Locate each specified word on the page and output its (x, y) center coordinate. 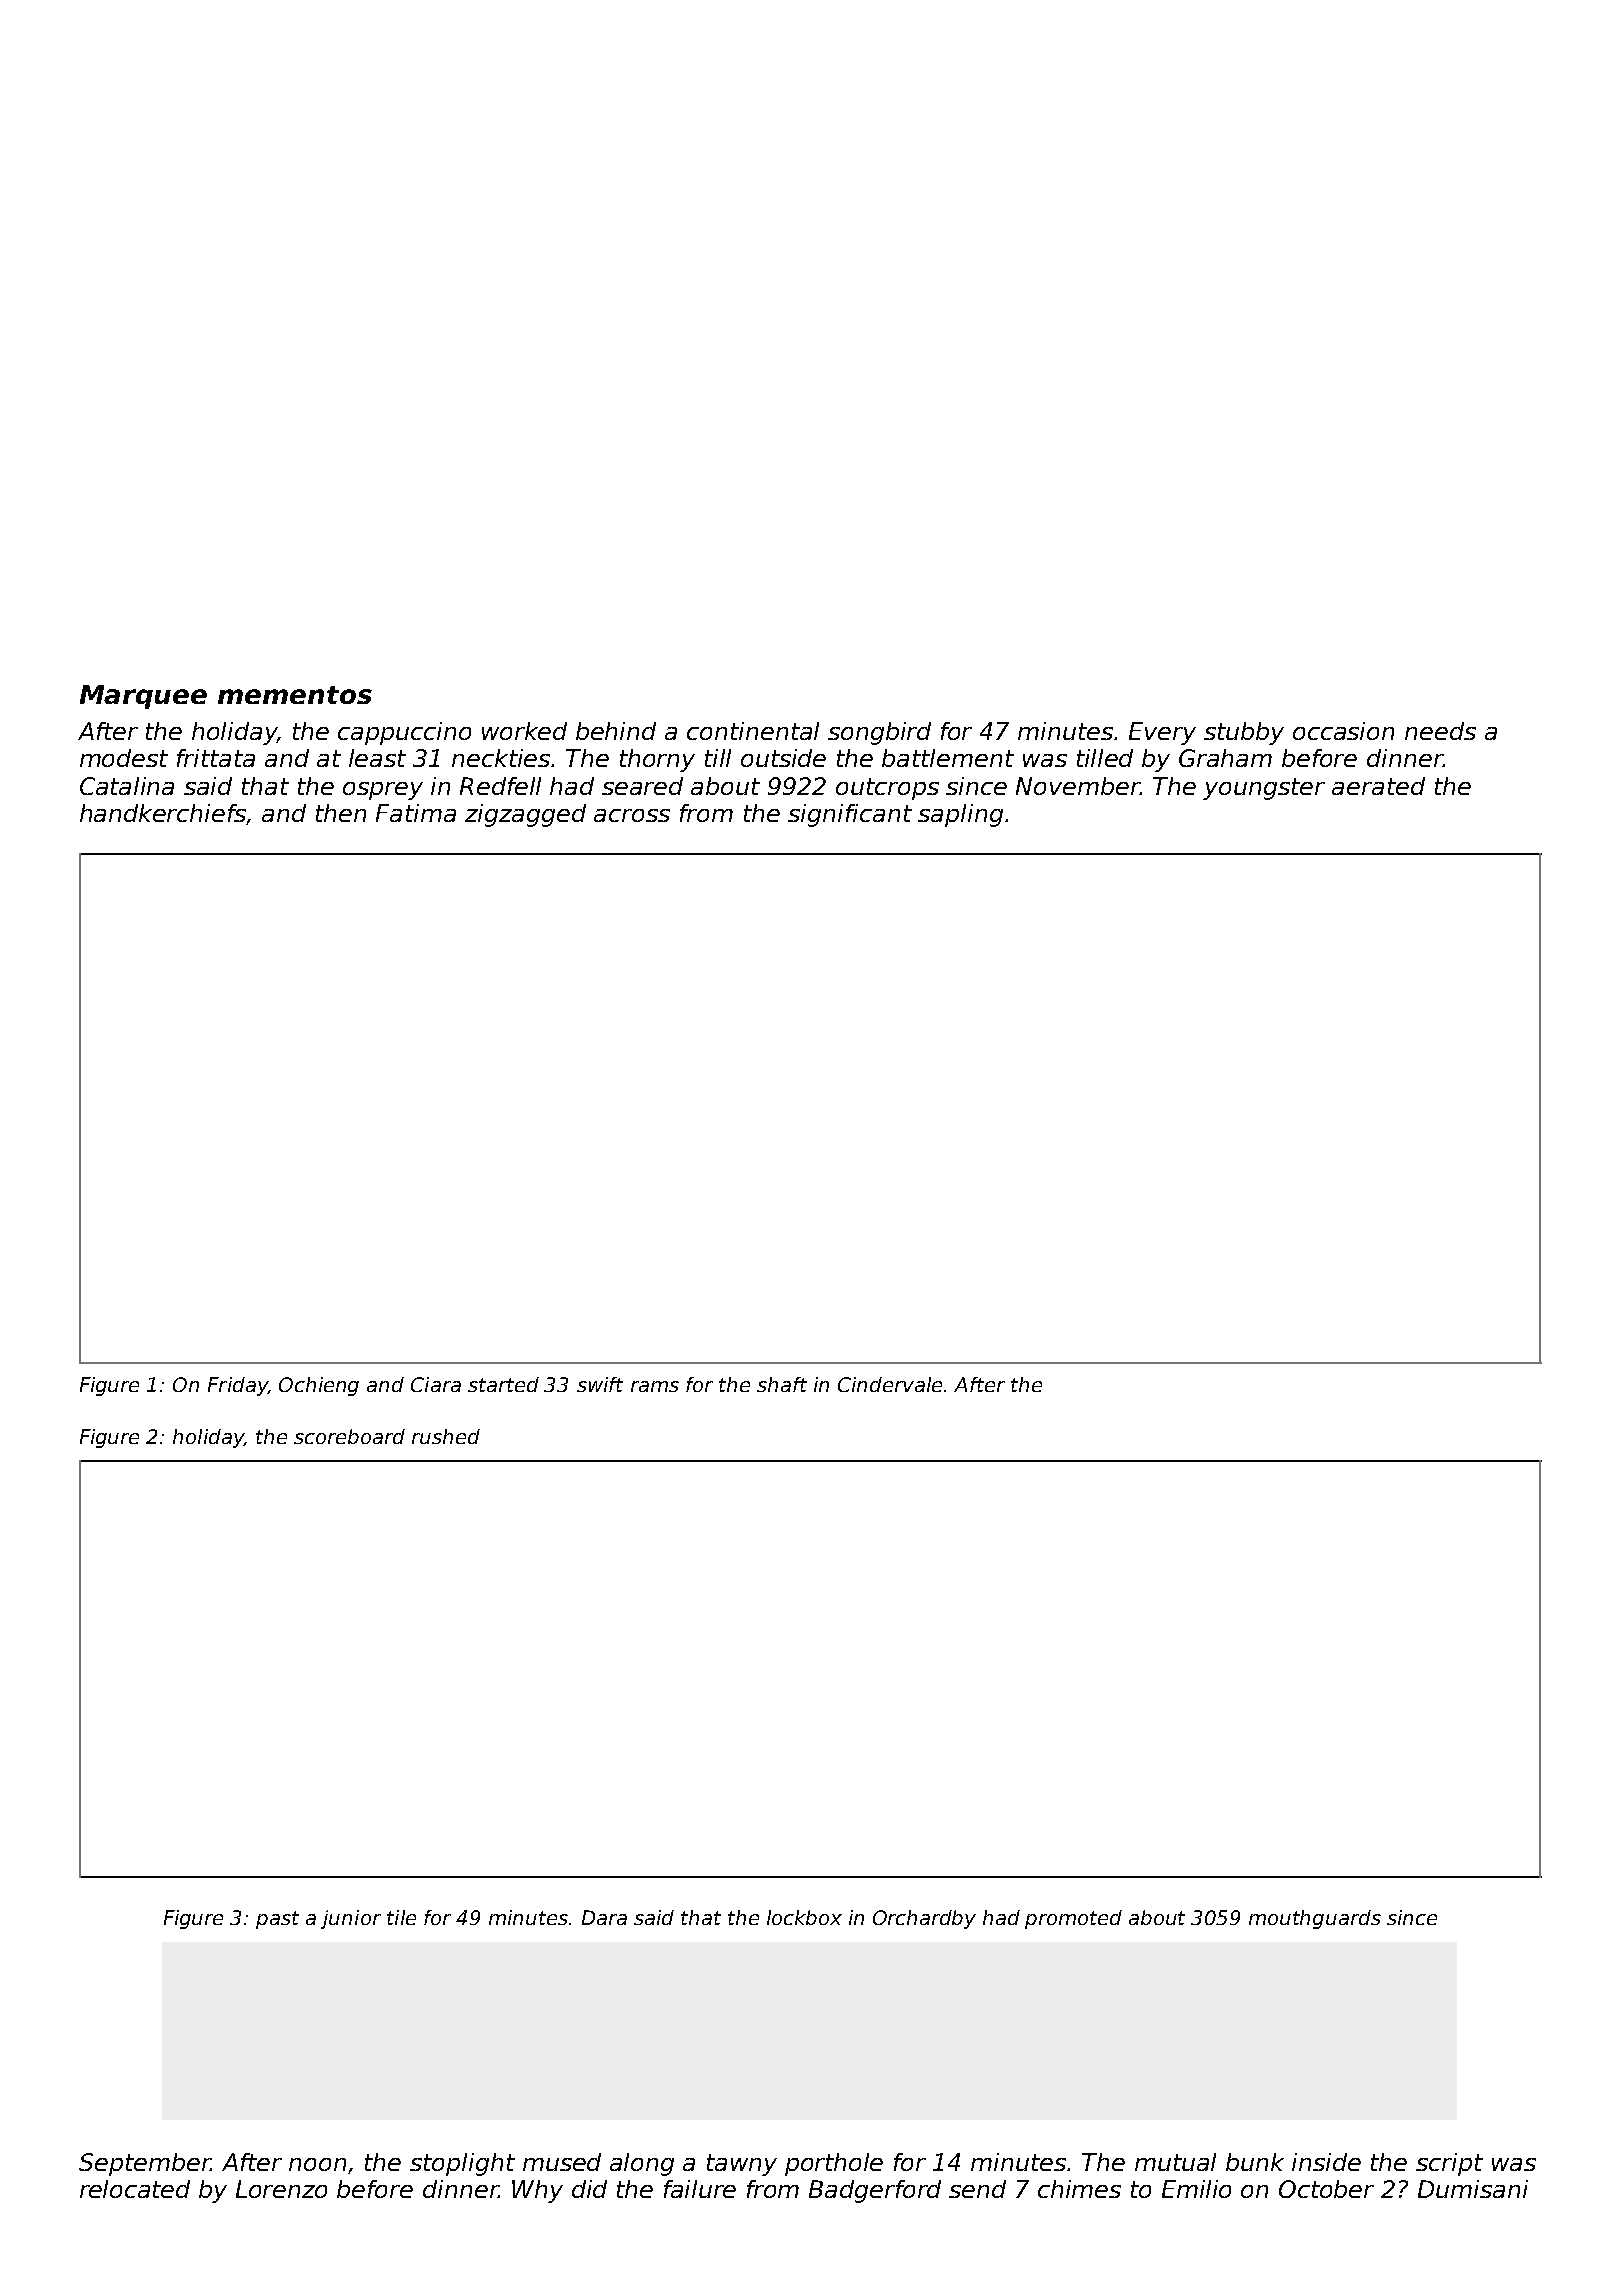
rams (655, 1386)
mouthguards (1315, 1919)
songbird (879, 733)
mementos (295, 695)
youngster (1264, 789)
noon (317, 2164)
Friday (238, 1386)
